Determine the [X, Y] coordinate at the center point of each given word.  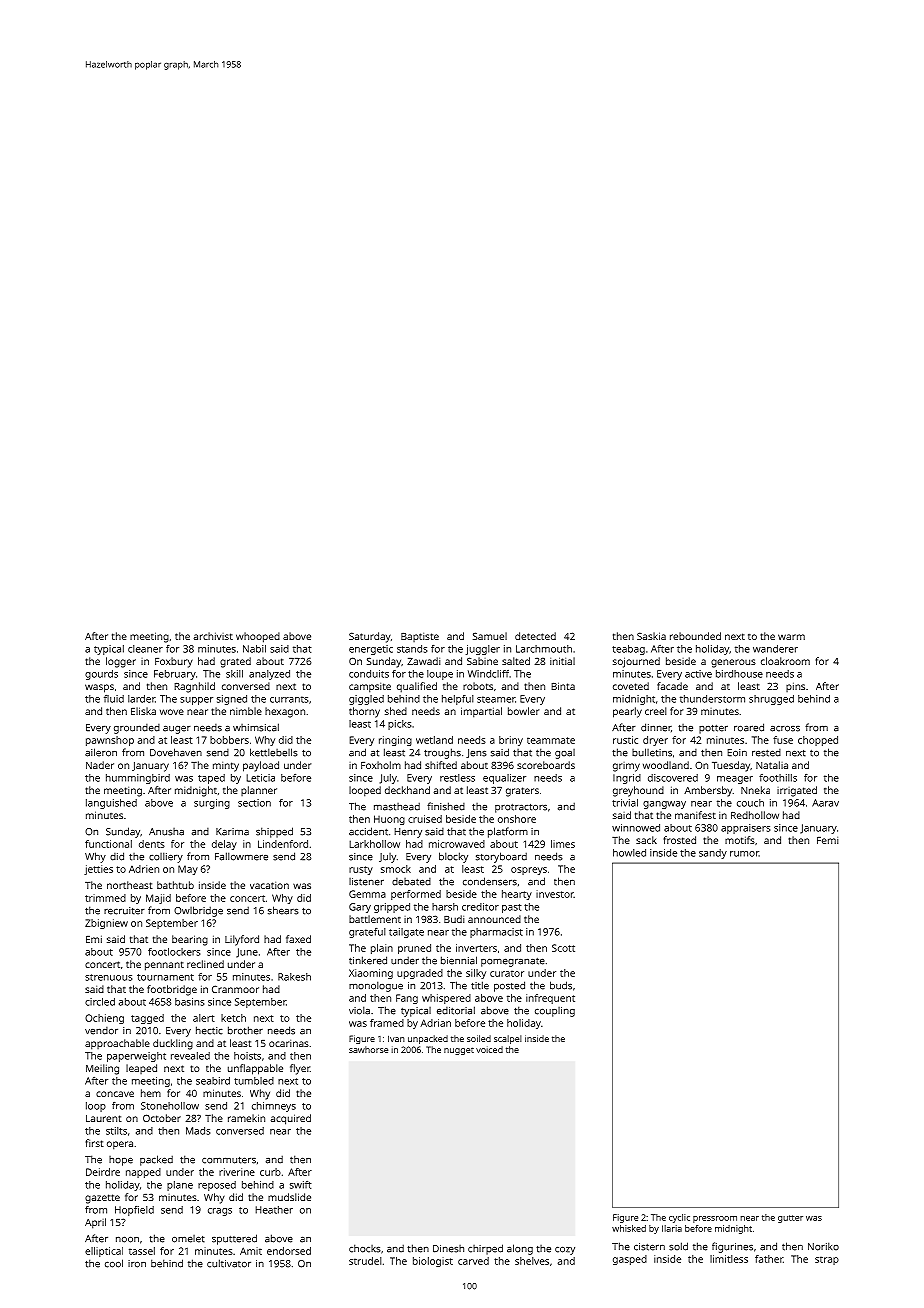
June [247, 953]
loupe [440, 675]
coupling [555, 1012]
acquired [291, 1119]
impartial [481, 712]
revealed [190, 1056]
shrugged [771, 700]
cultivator [229, 1263]
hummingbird [138, 779]
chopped [818, 741]
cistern [649, 1247]
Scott [563, 948]
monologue [376, 986]
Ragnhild [194, 687]
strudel [365, 1261]
